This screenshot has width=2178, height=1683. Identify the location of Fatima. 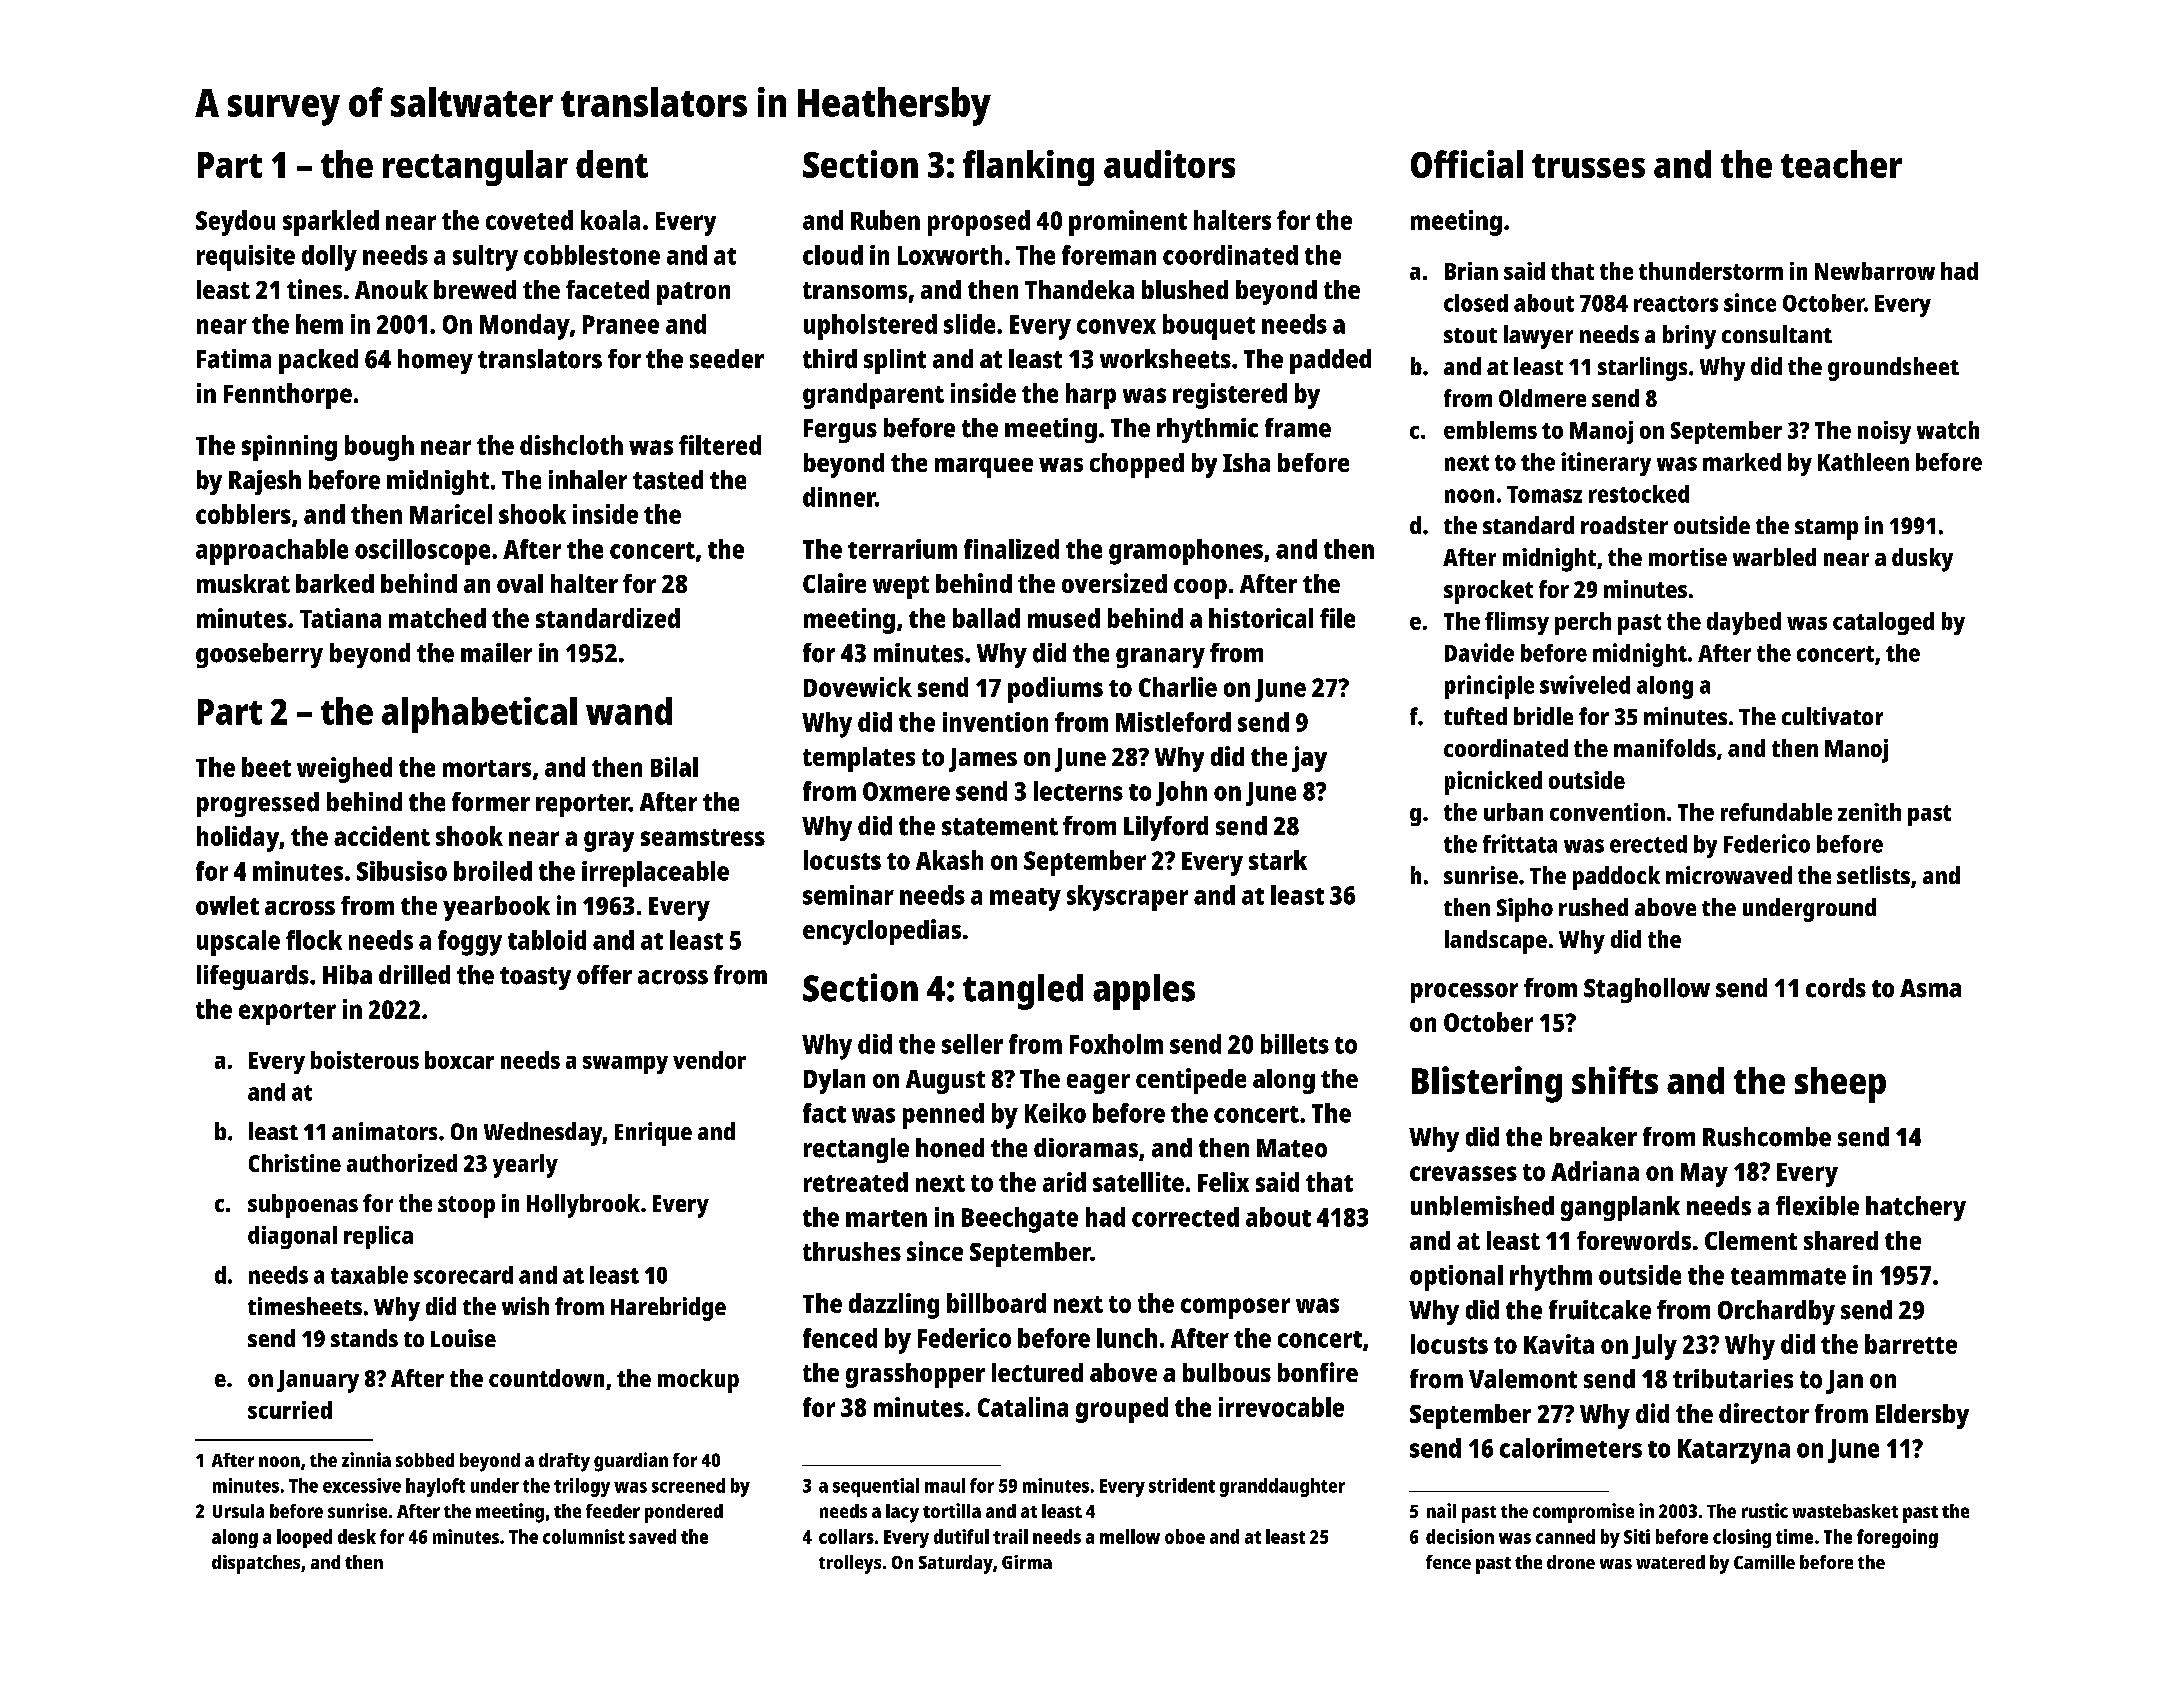
(234, 359).
